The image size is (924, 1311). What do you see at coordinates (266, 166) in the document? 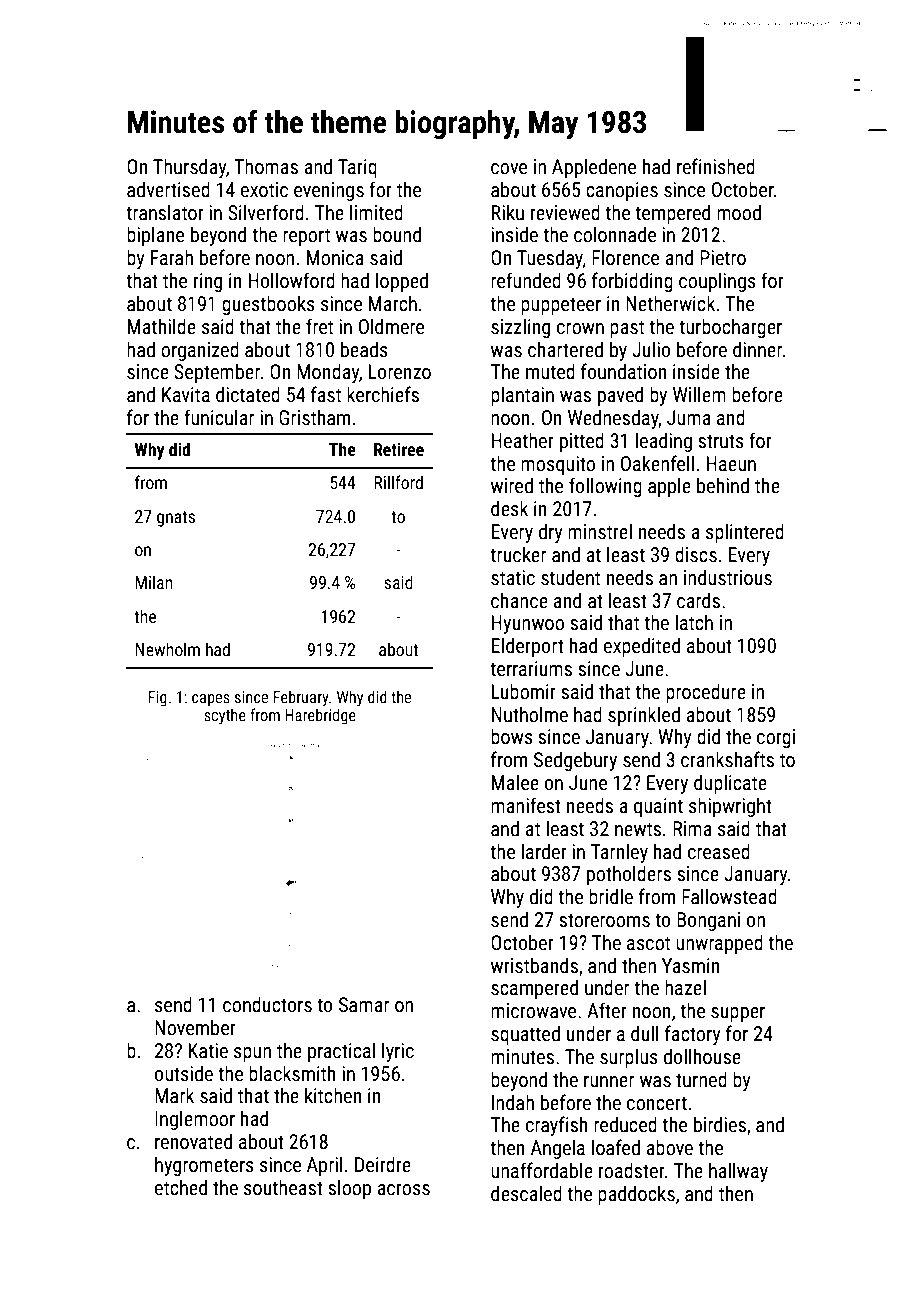
I see `Thomas` at bounding box center [266, 166].
